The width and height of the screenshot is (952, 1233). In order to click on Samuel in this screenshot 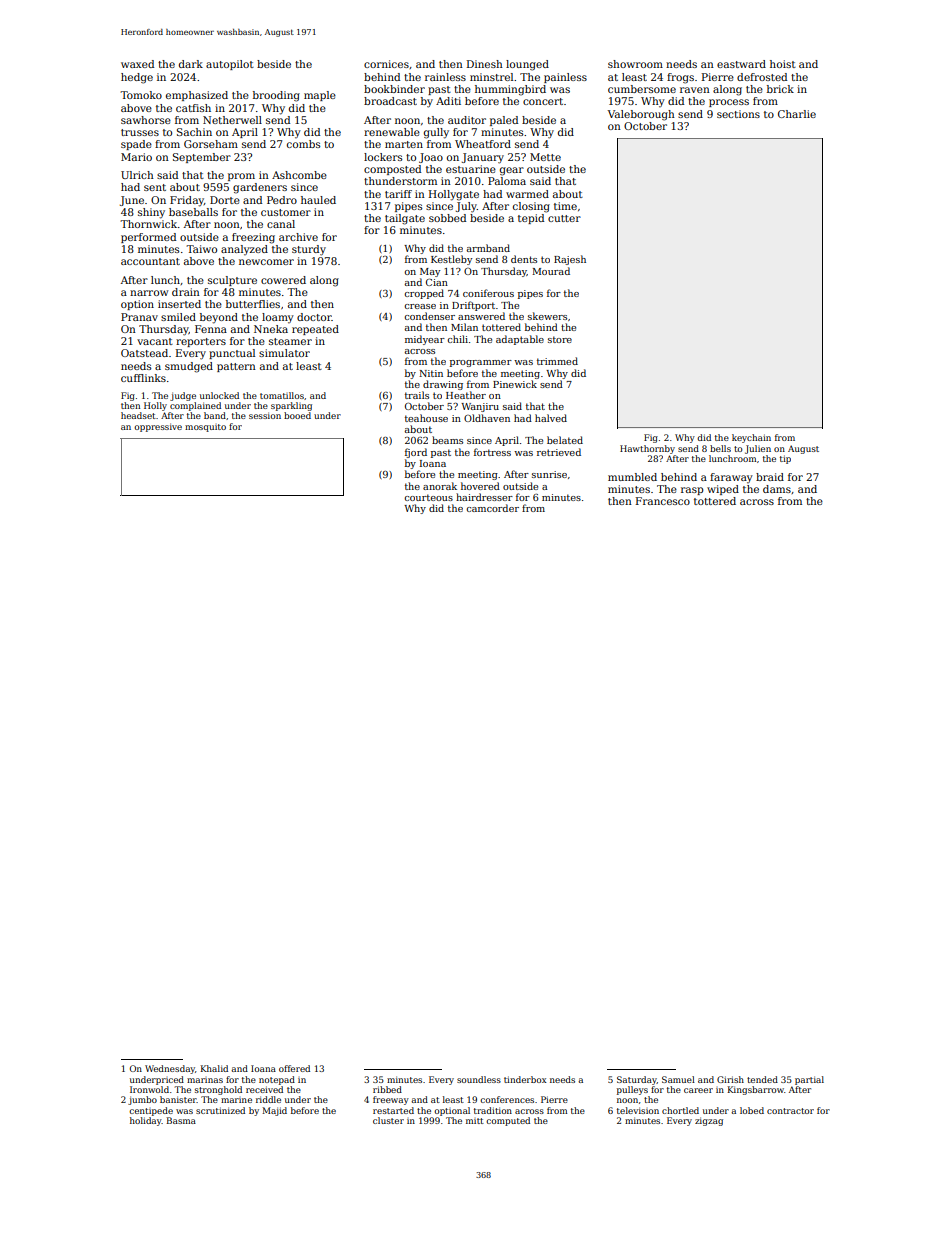, I will do `click(678, 1079)`.
